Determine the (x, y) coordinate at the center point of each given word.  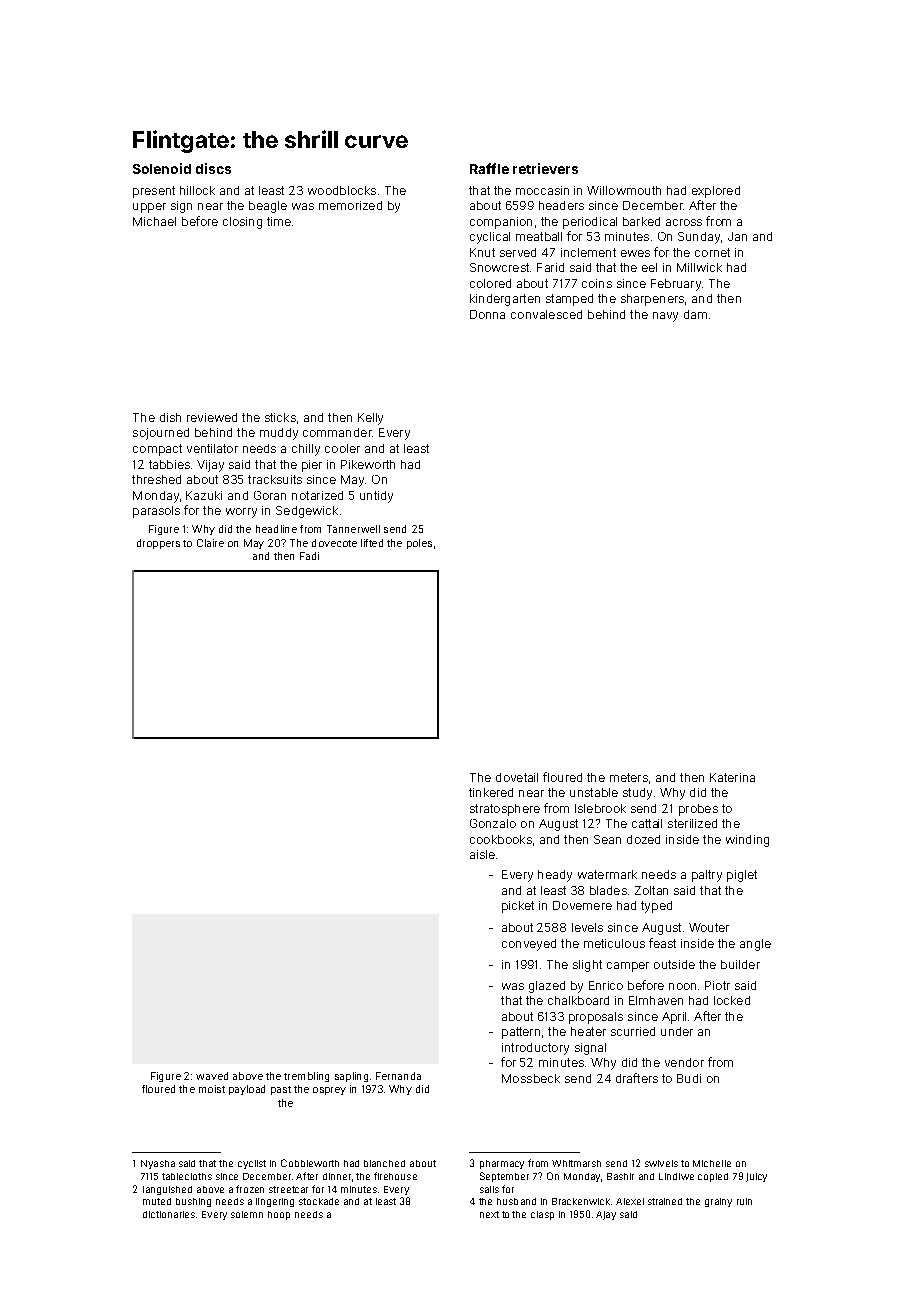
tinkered (491, 792)
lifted (372, 543)
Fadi (309, 556)
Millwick (699, 267)
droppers (158, 544)
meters (629, 777)
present (154, 192)
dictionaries (169, 1214)
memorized (350, 205)
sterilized (692, 823)
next (489, 1214)
